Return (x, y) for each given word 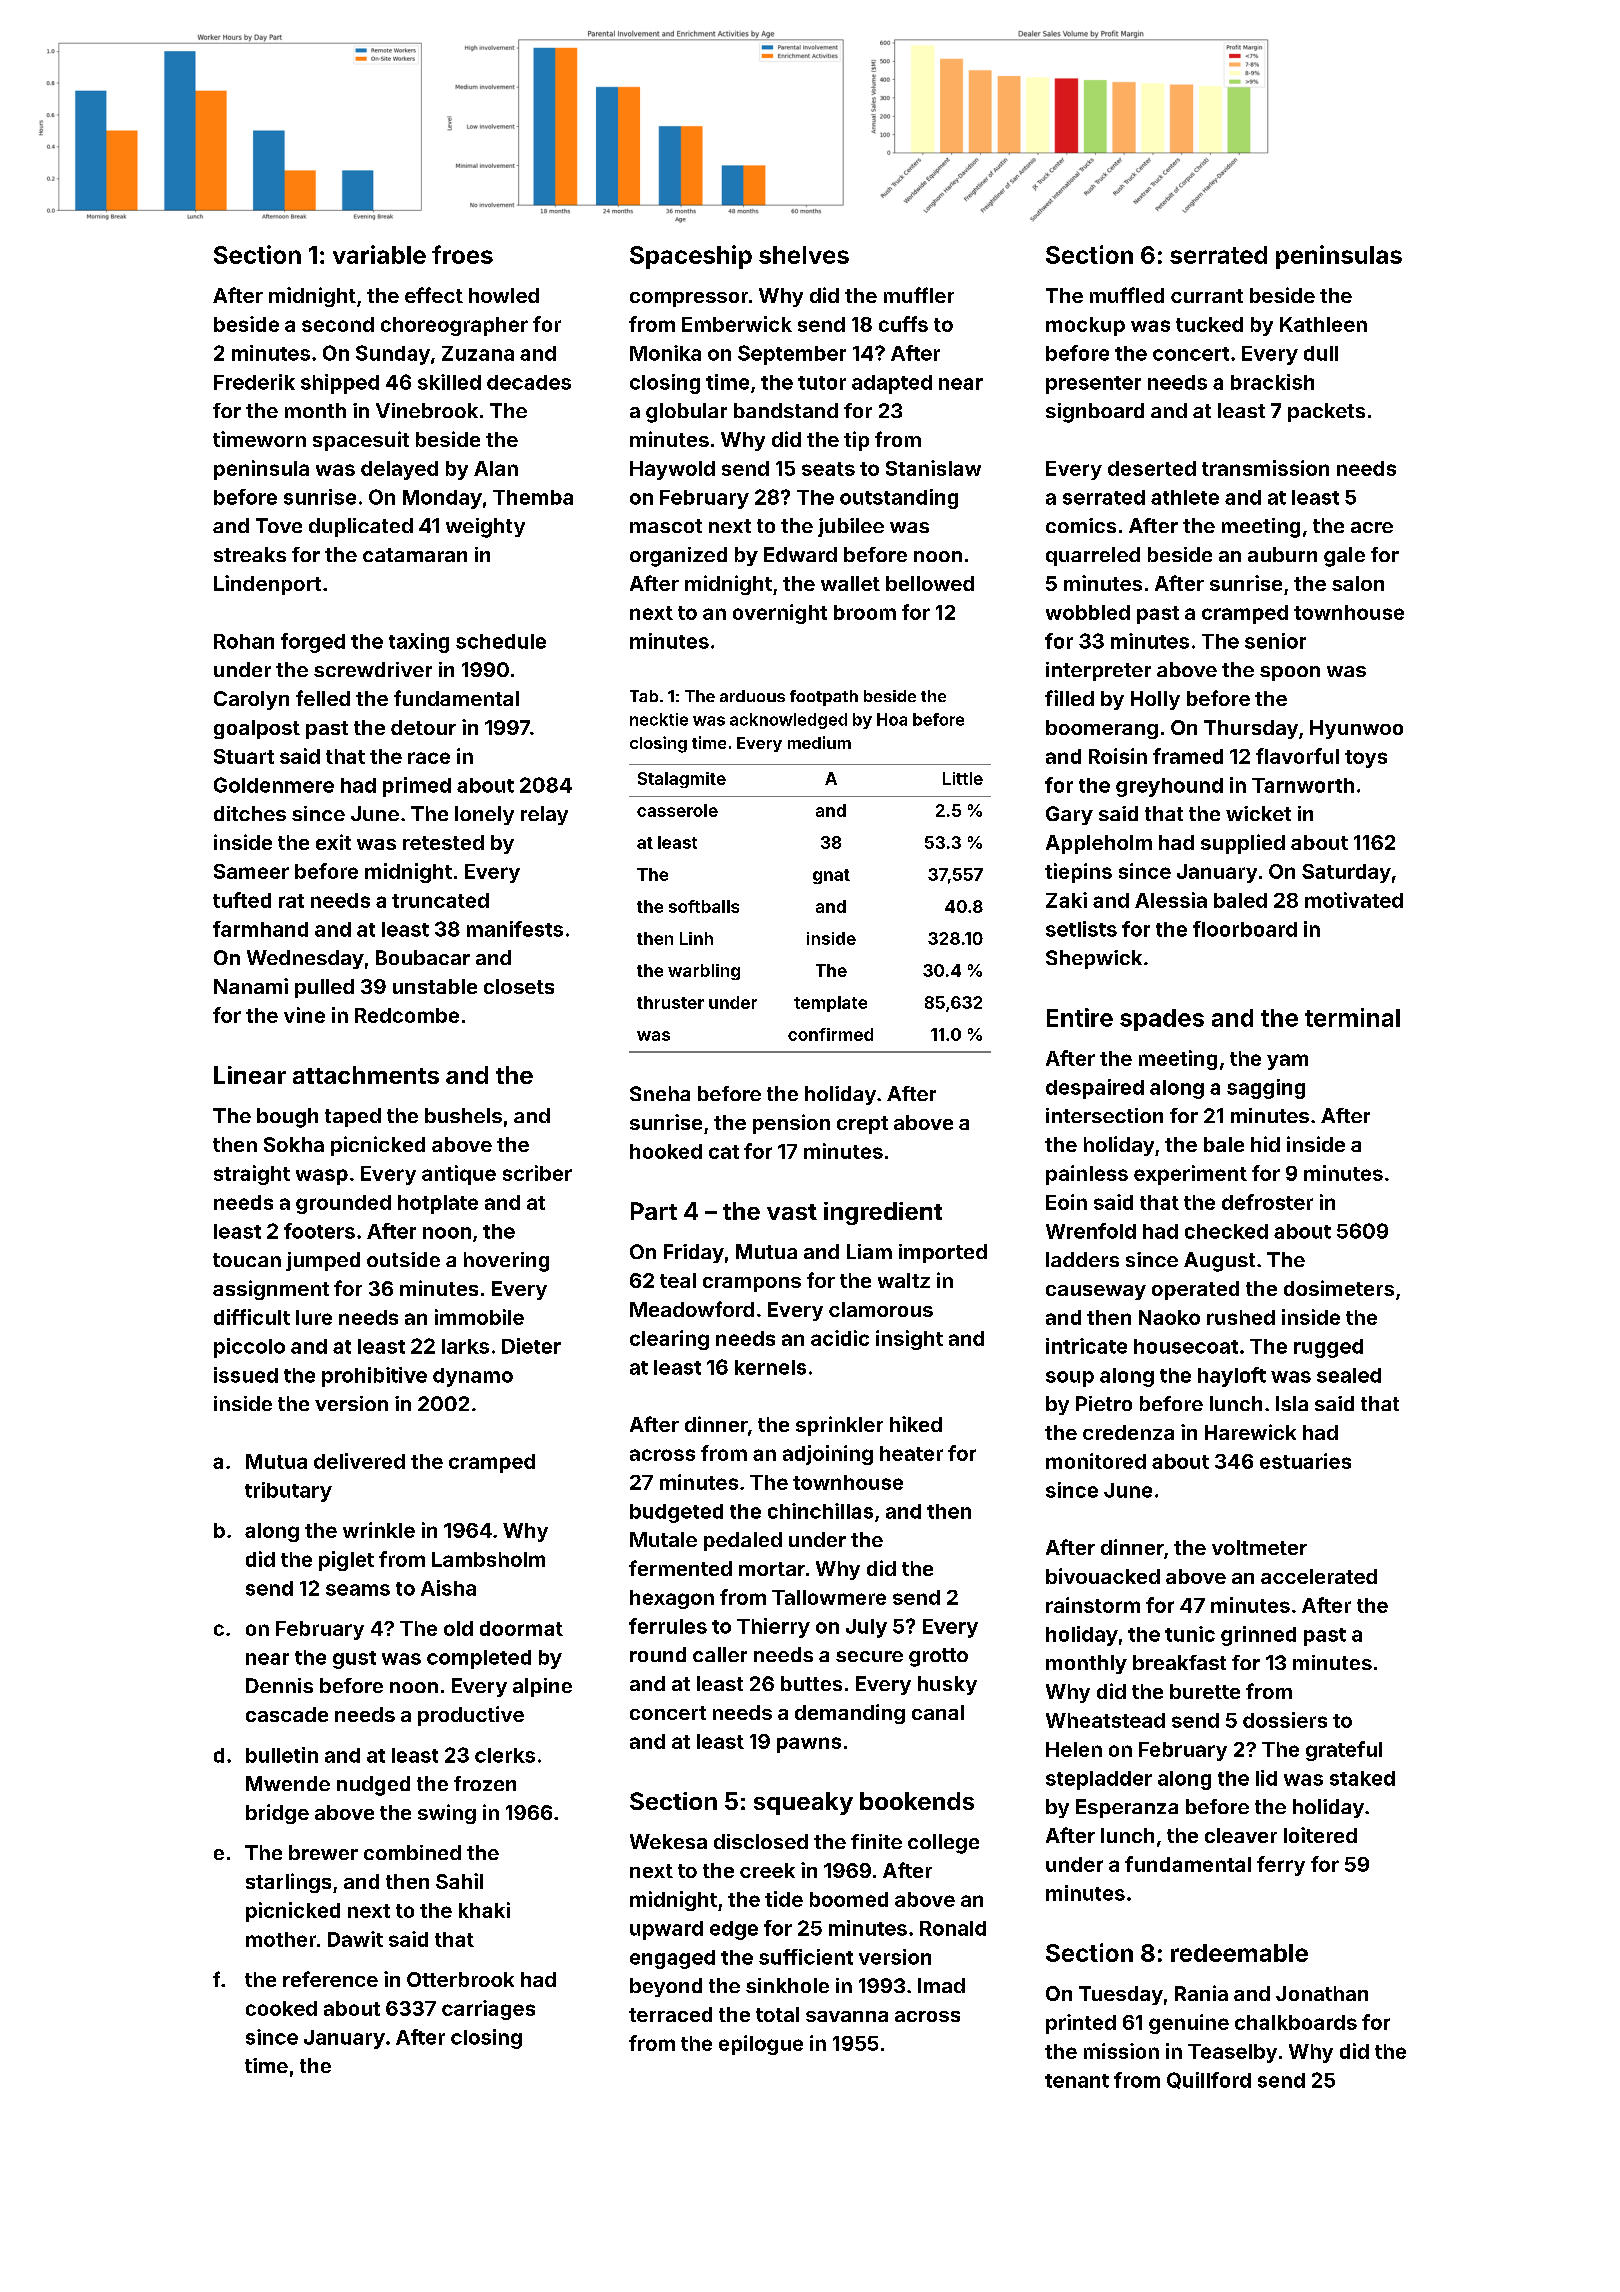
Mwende (288, 1783)
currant (1207, 296)
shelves (804, 255)
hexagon (672, 1599)
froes (462, 254)
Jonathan (1322, 1993)
